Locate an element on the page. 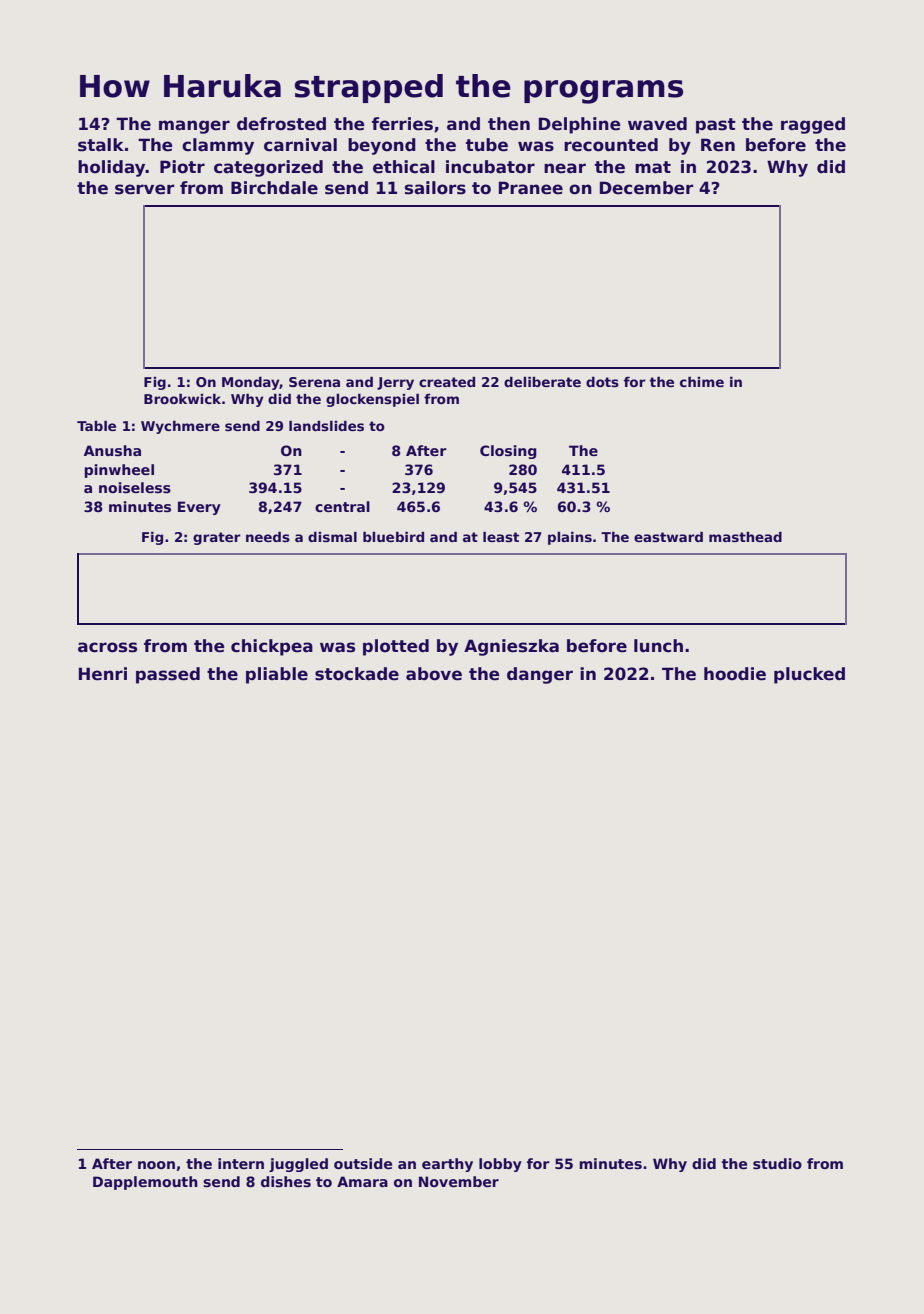 The width and height of the document is (924, 1314). Henri is located at coordinates (103, 674).
